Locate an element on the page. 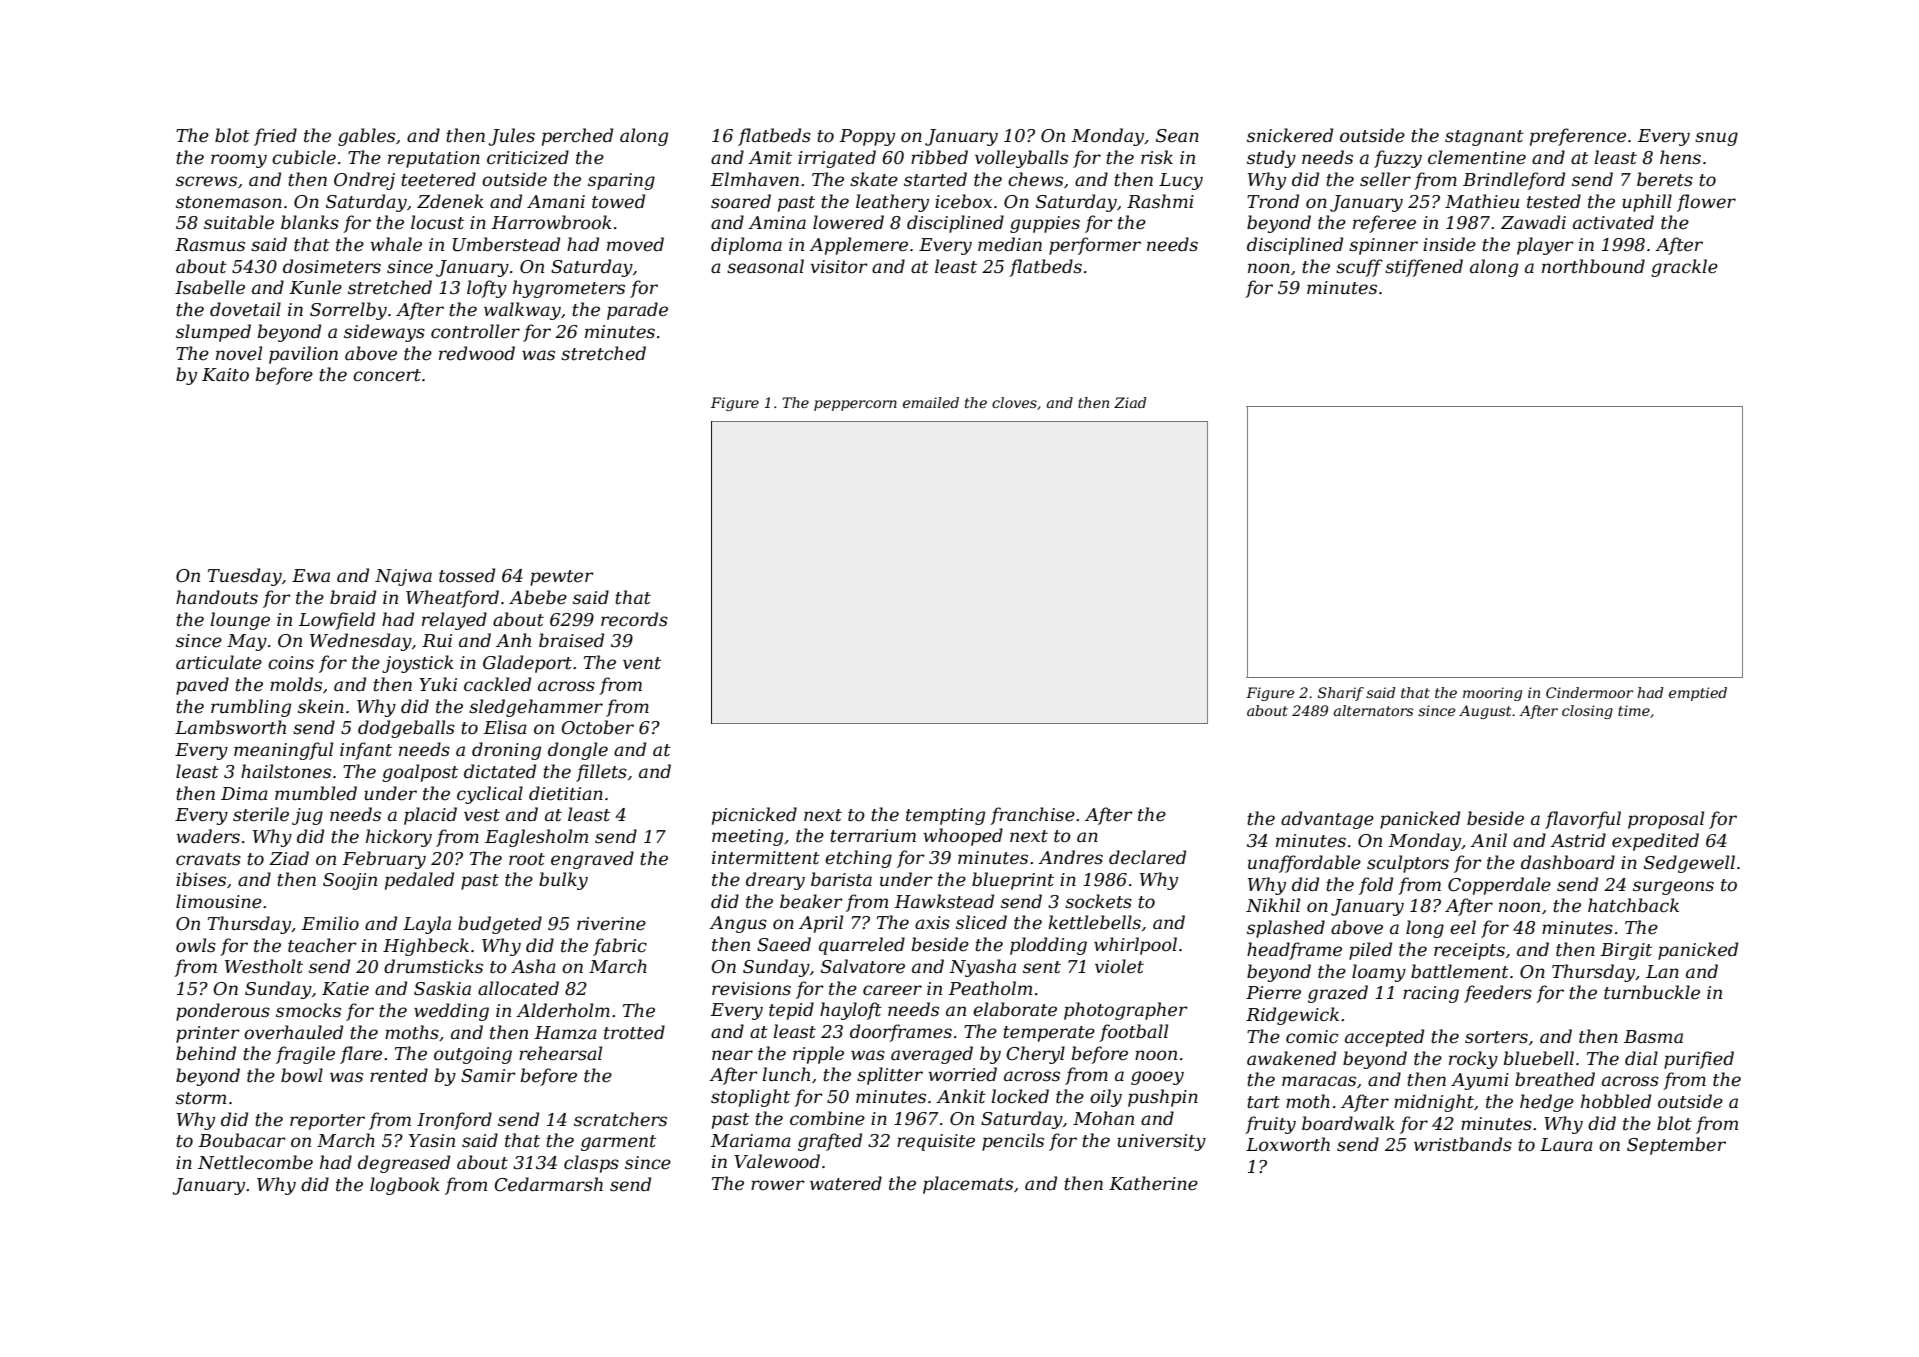 The height and width of the document is (1357, 1919). grackle is located at coordinates (1684, 268).
